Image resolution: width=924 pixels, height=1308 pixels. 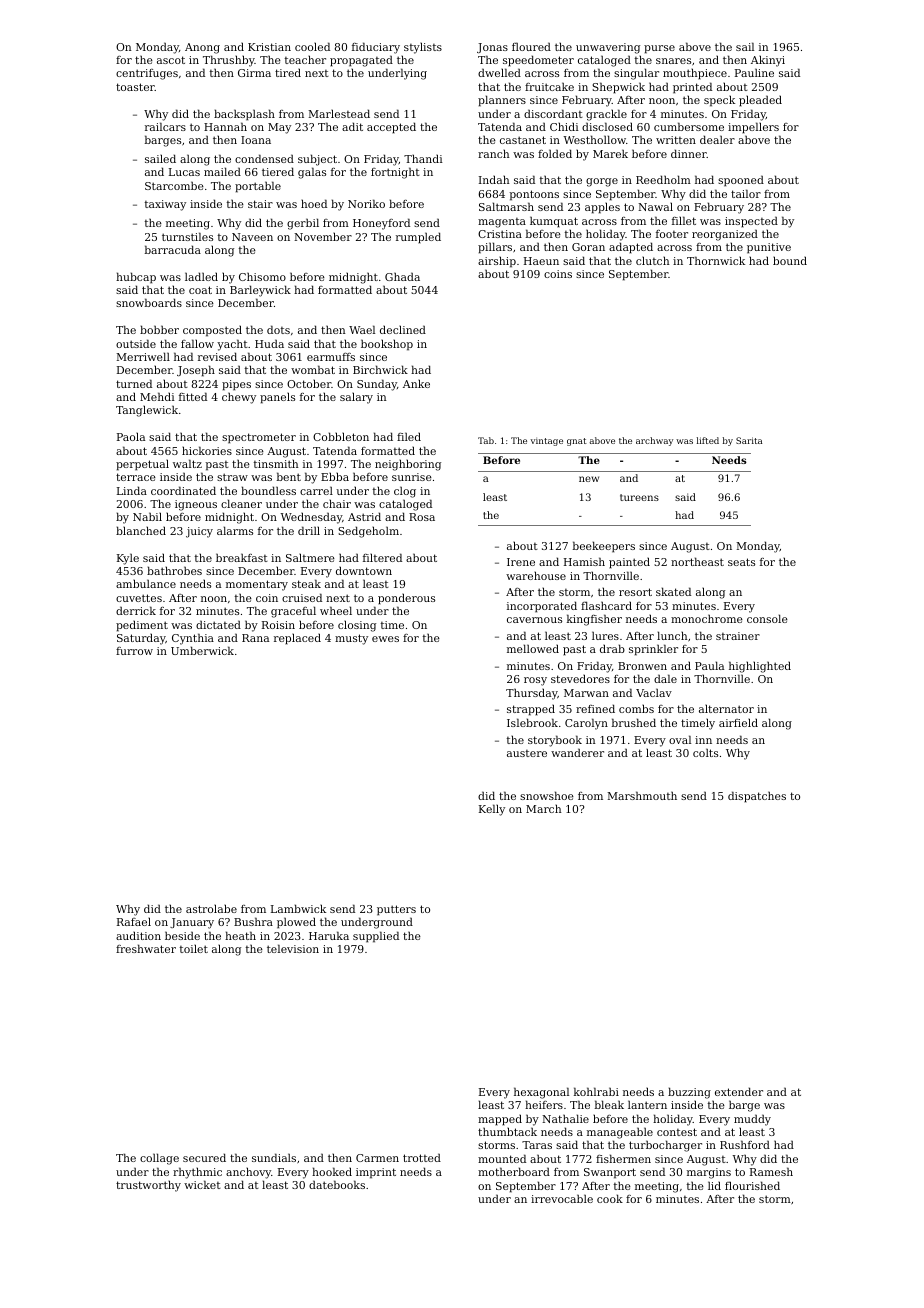 What do you see at coordinates (739, 1091) in the image?
I see `extender` at bounding box center [739, 1091].
